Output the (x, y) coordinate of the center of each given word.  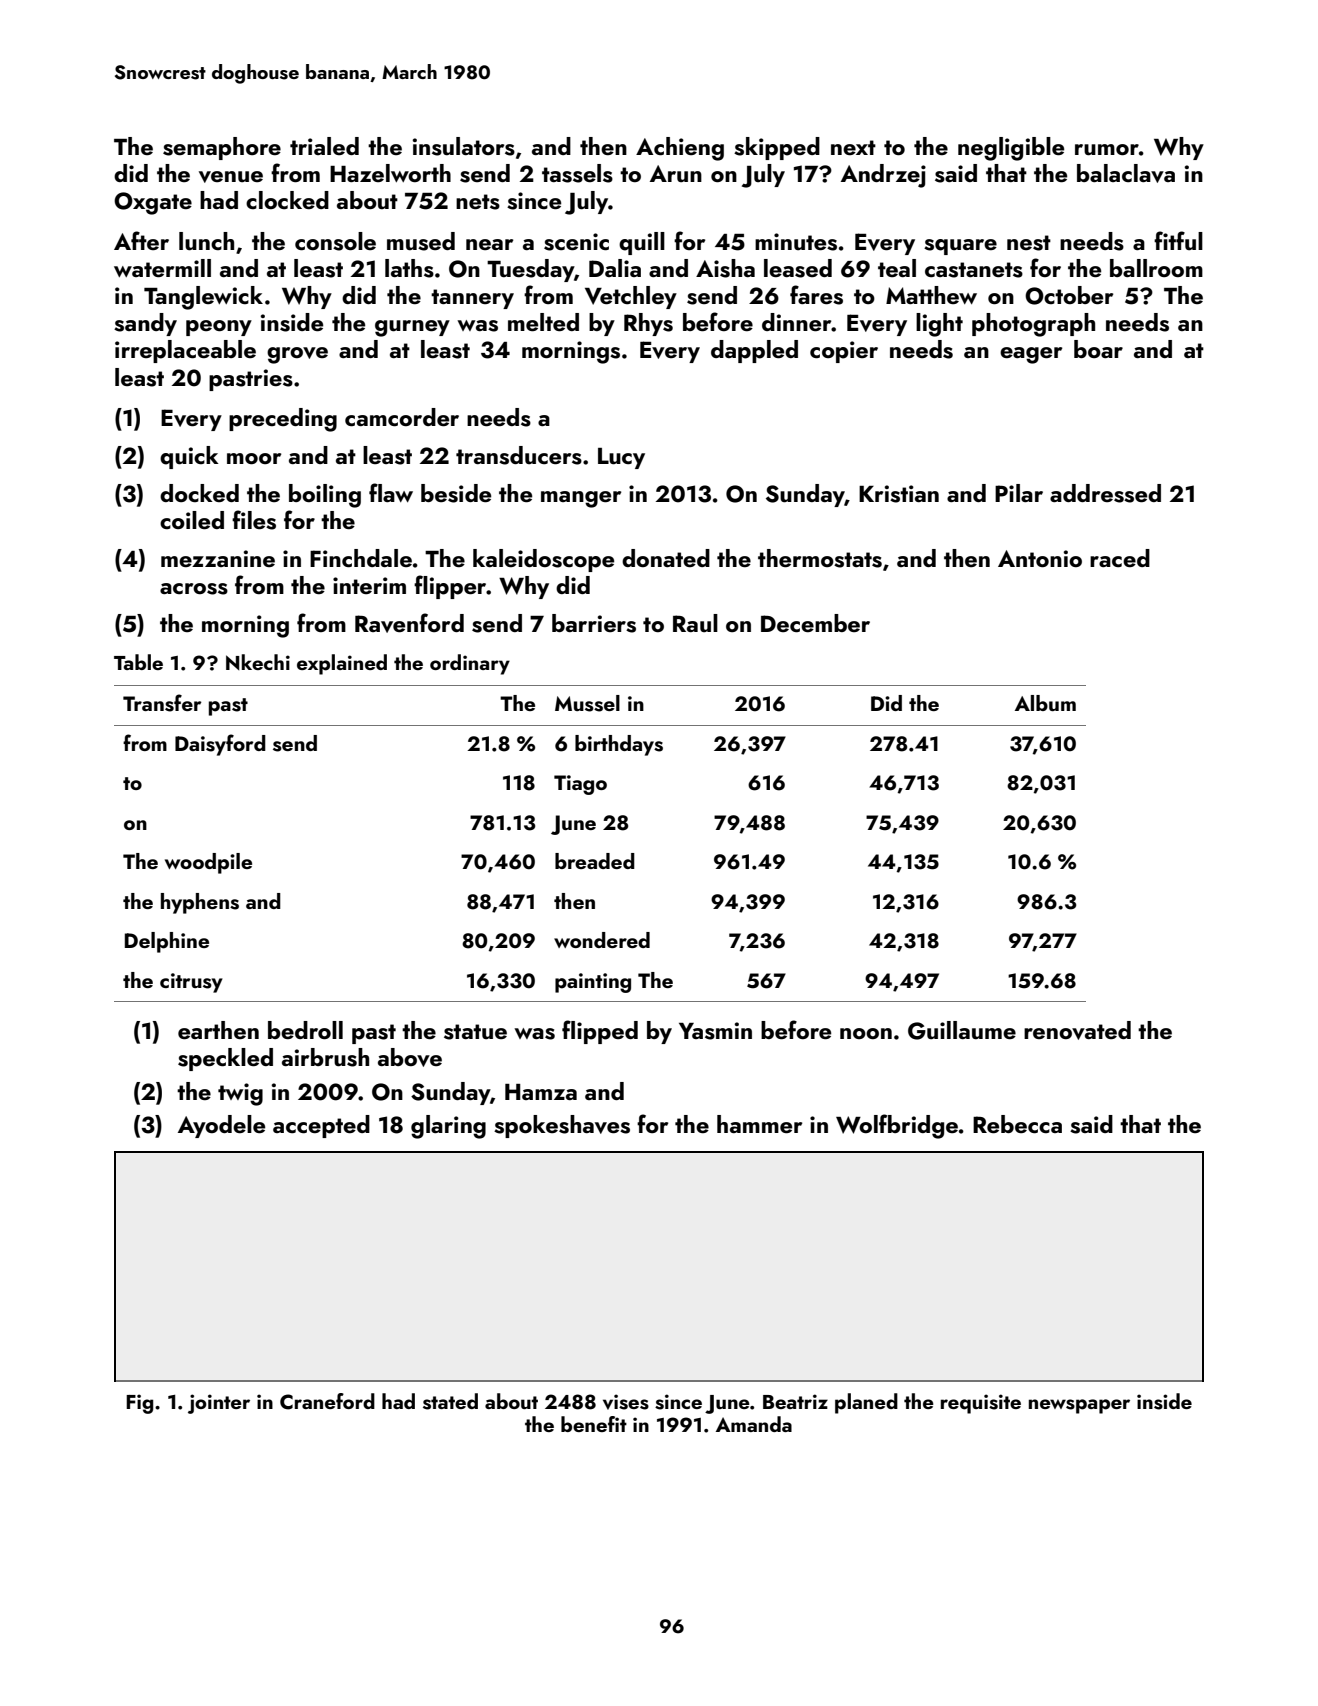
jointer (219, 1404)
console (335, 241)
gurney (412, 328)
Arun (676, 173)
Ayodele (221, 1126)
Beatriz (795, 1401)
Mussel (587, 703)
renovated (1077, 1030)
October (1069, 295)
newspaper (1079, 1406)
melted (543, 322)
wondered (602, 940)
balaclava (1126, 173)
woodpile (208, 863)
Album (1045, 703)
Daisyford (220, 745)
